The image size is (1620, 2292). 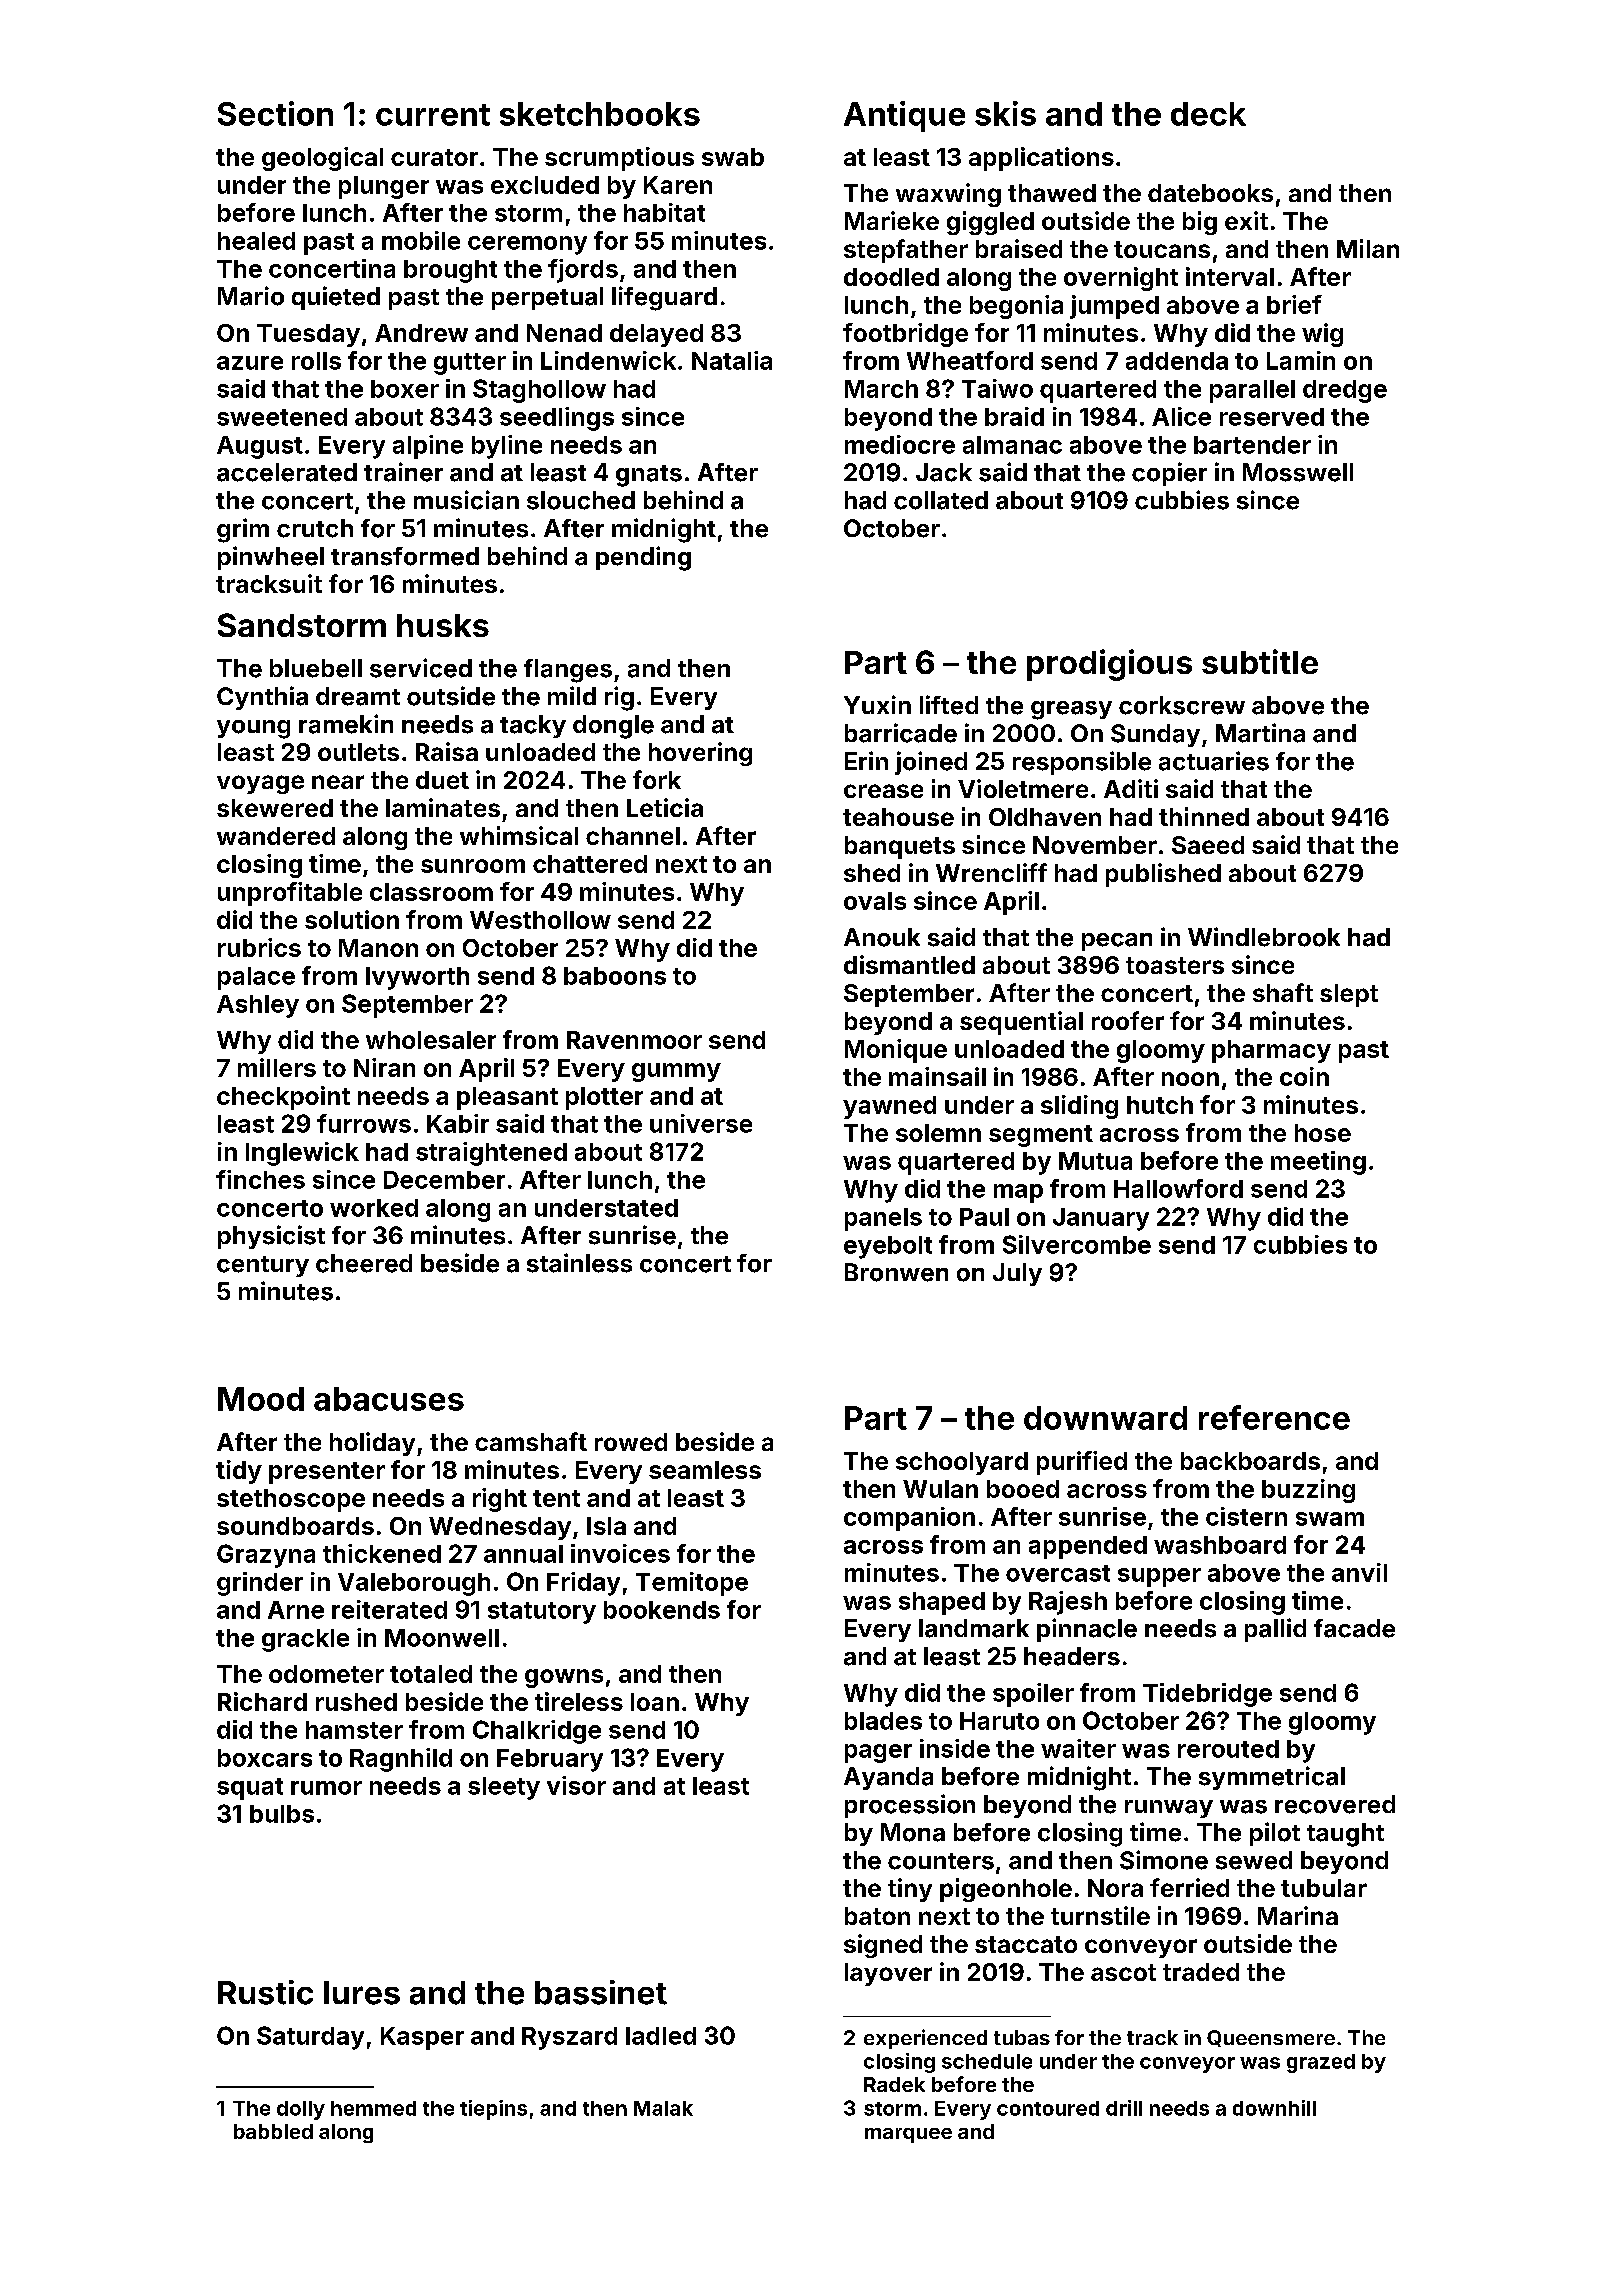 What do you see at coordinates (692, 1584) in the screenshot?
I see `Temitope` at bounding box center [692, 1584].
